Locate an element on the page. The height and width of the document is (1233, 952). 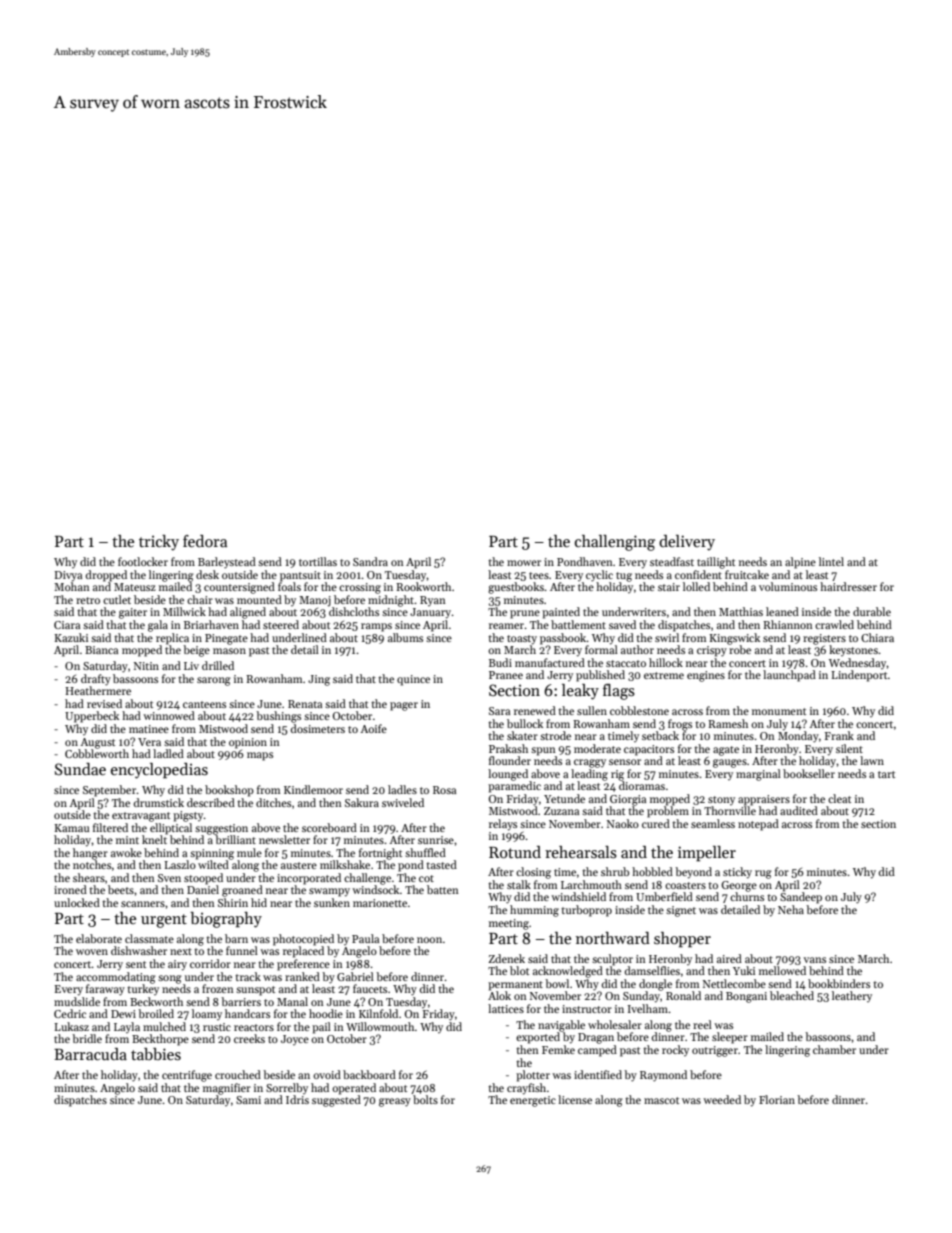
engines is located at coordinates (706, 676).
